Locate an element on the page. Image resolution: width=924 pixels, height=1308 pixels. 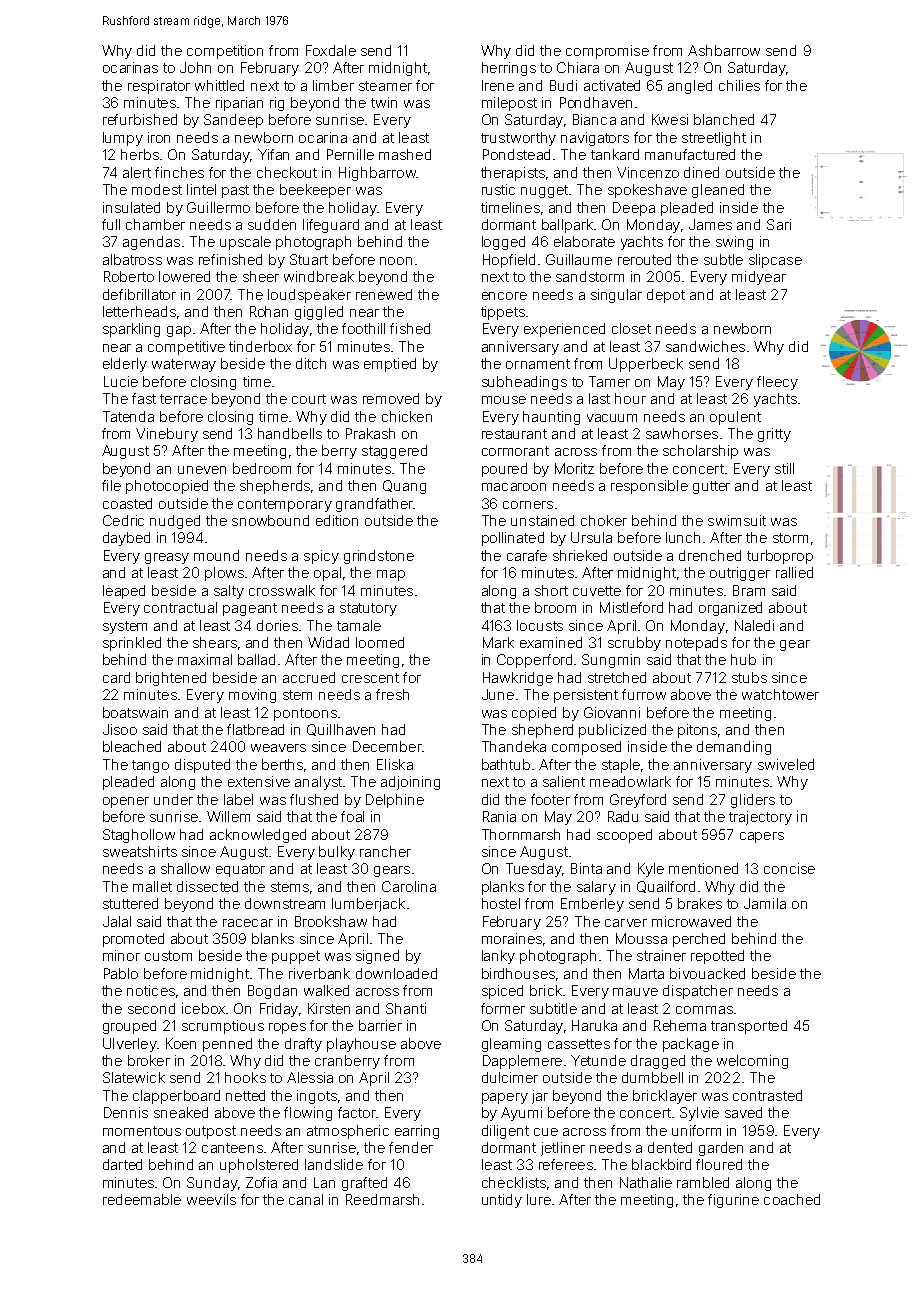
milepost is located at coordinates (509, 104).
